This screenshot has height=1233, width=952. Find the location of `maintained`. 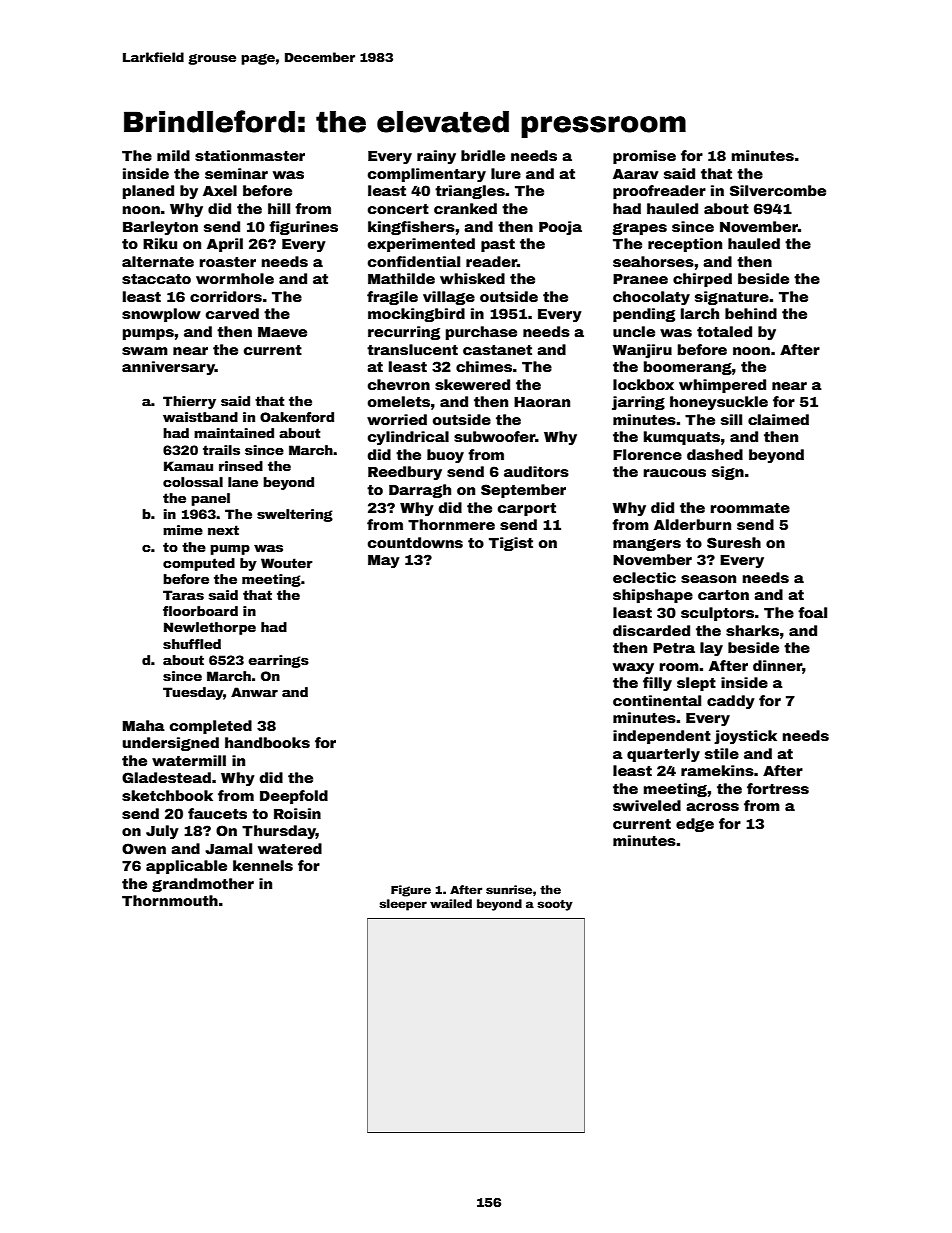

maintained is located at coordinates (234, 433).
